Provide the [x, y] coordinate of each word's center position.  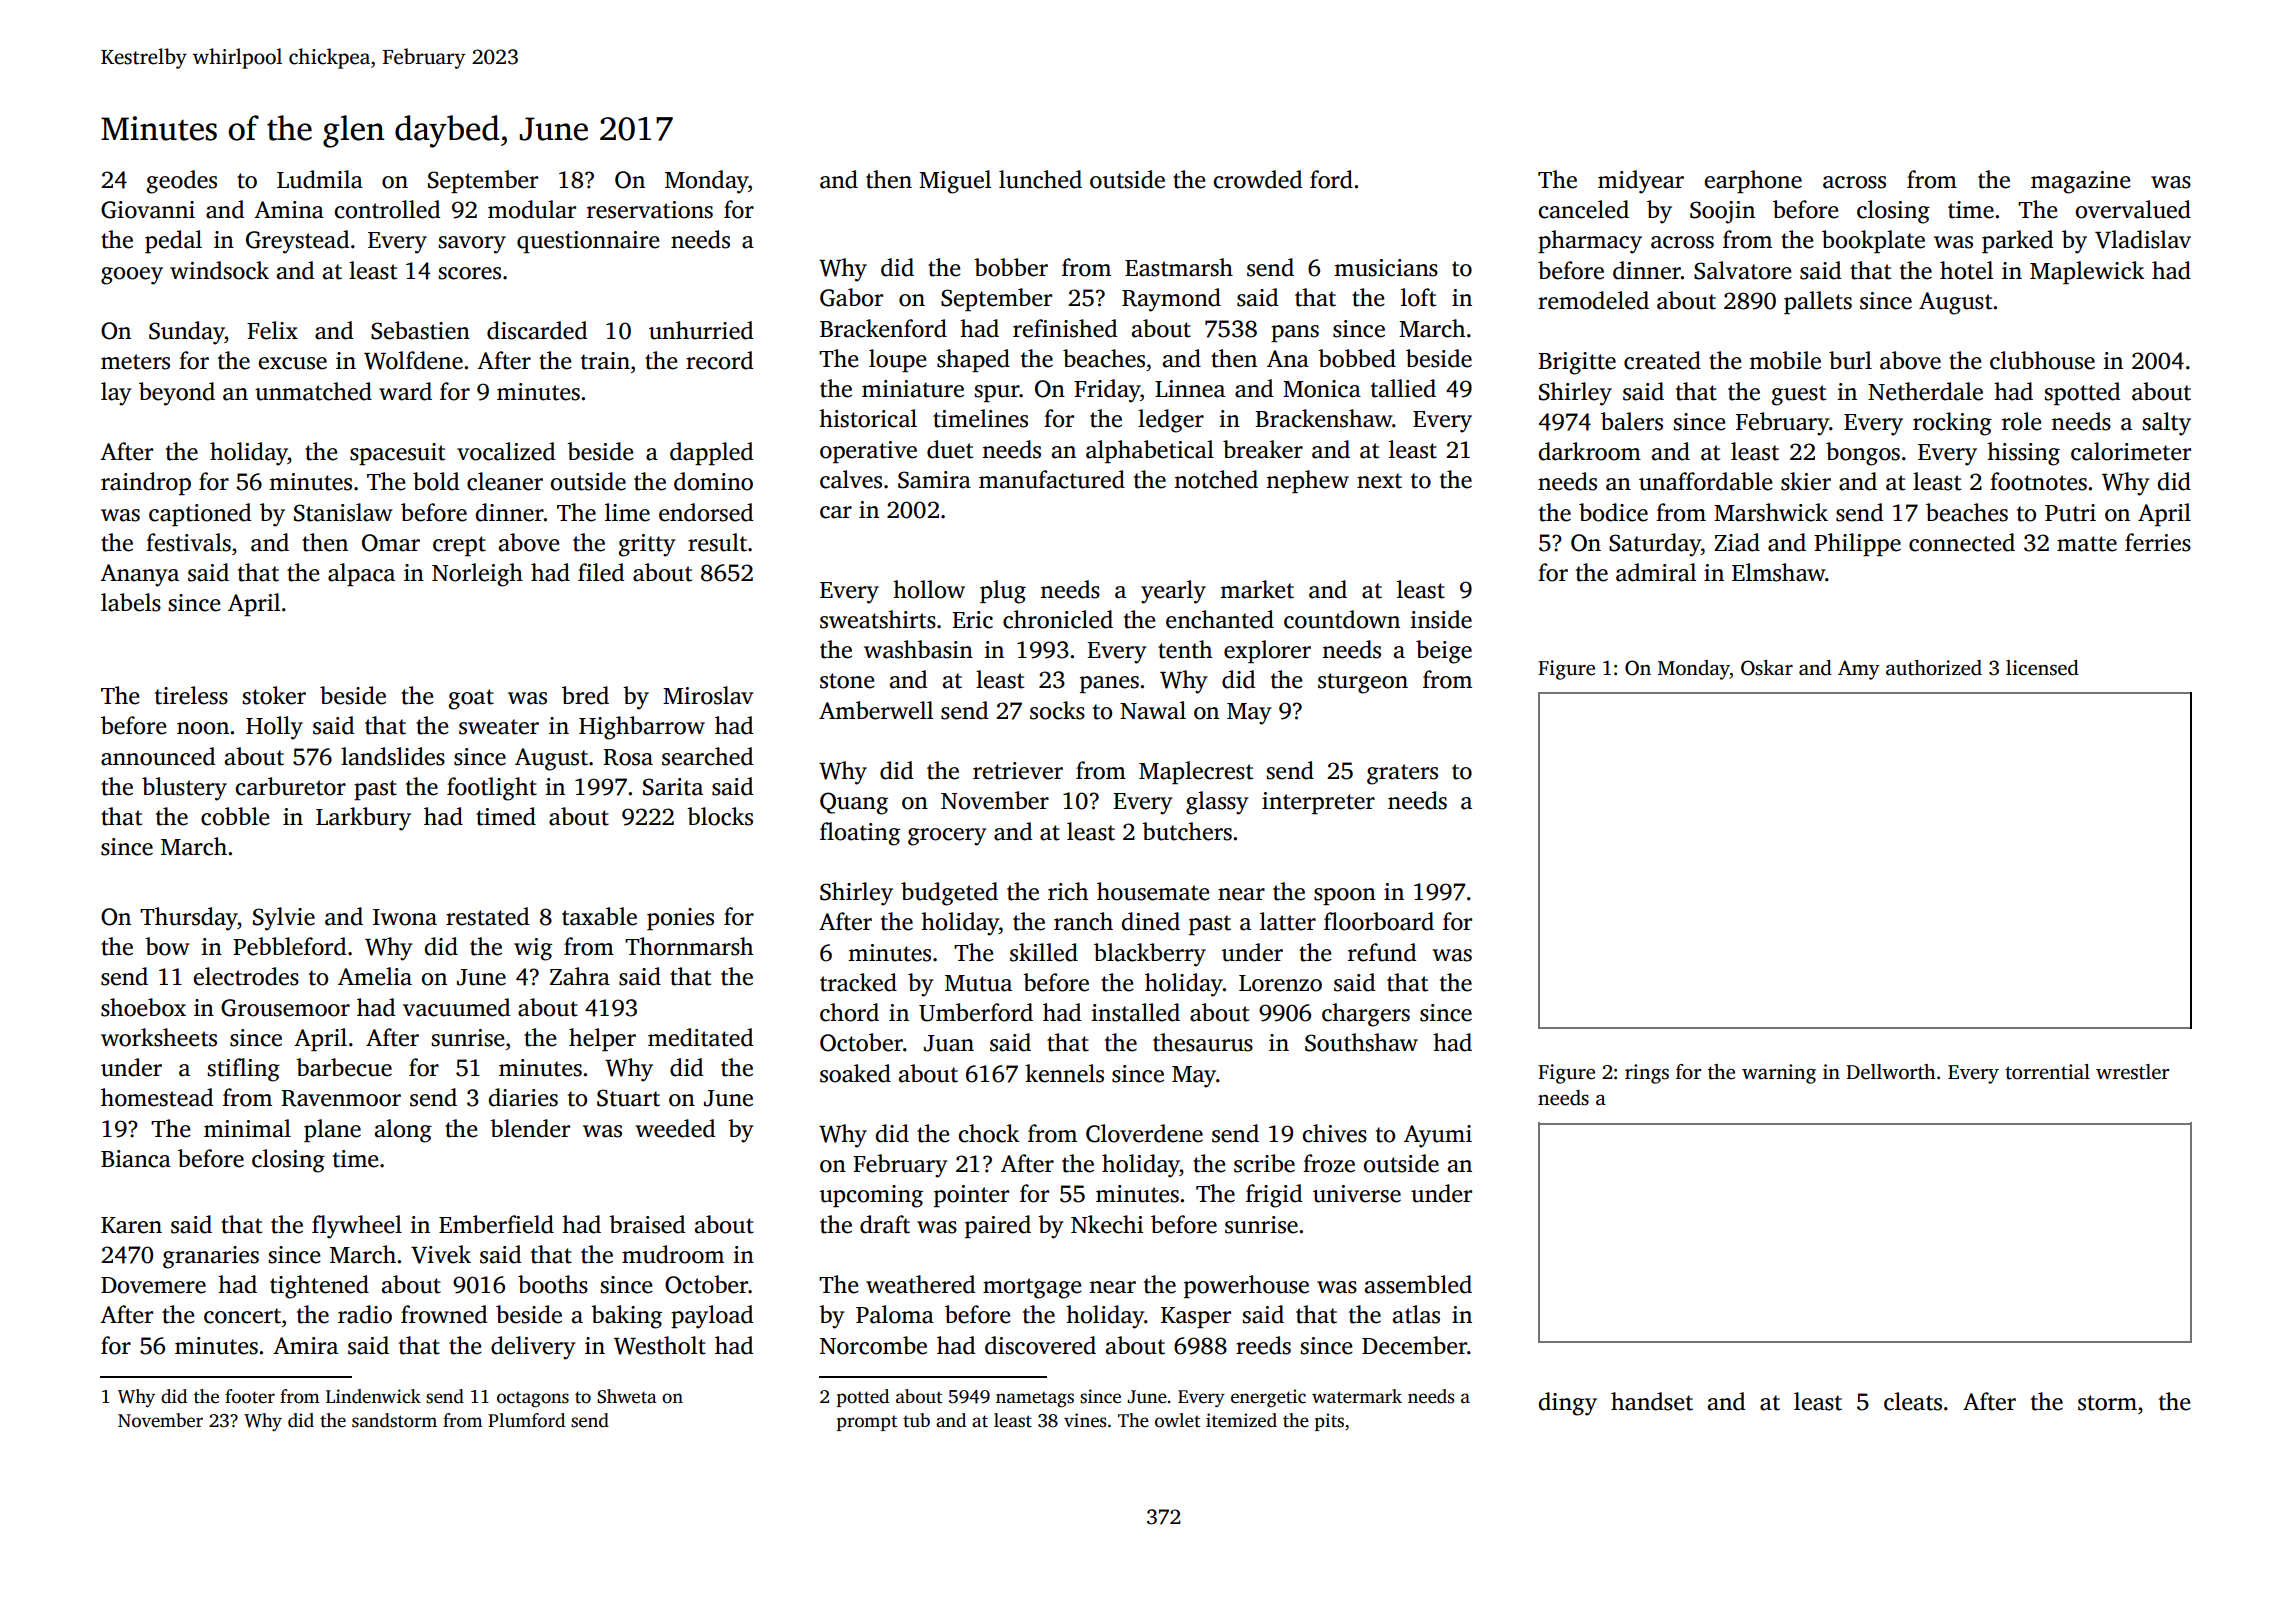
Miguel [955, 182]
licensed [2042, 668]
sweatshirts [878, 619]
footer [250, 1396]
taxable [599, 916]
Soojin [1722, 212]
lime [627, 512]
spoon [1345, 896]
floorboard [1379, 921]
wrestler [2132, 1072]
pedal [173, 241]
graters [1402, 774]
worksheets [159, 1037]
